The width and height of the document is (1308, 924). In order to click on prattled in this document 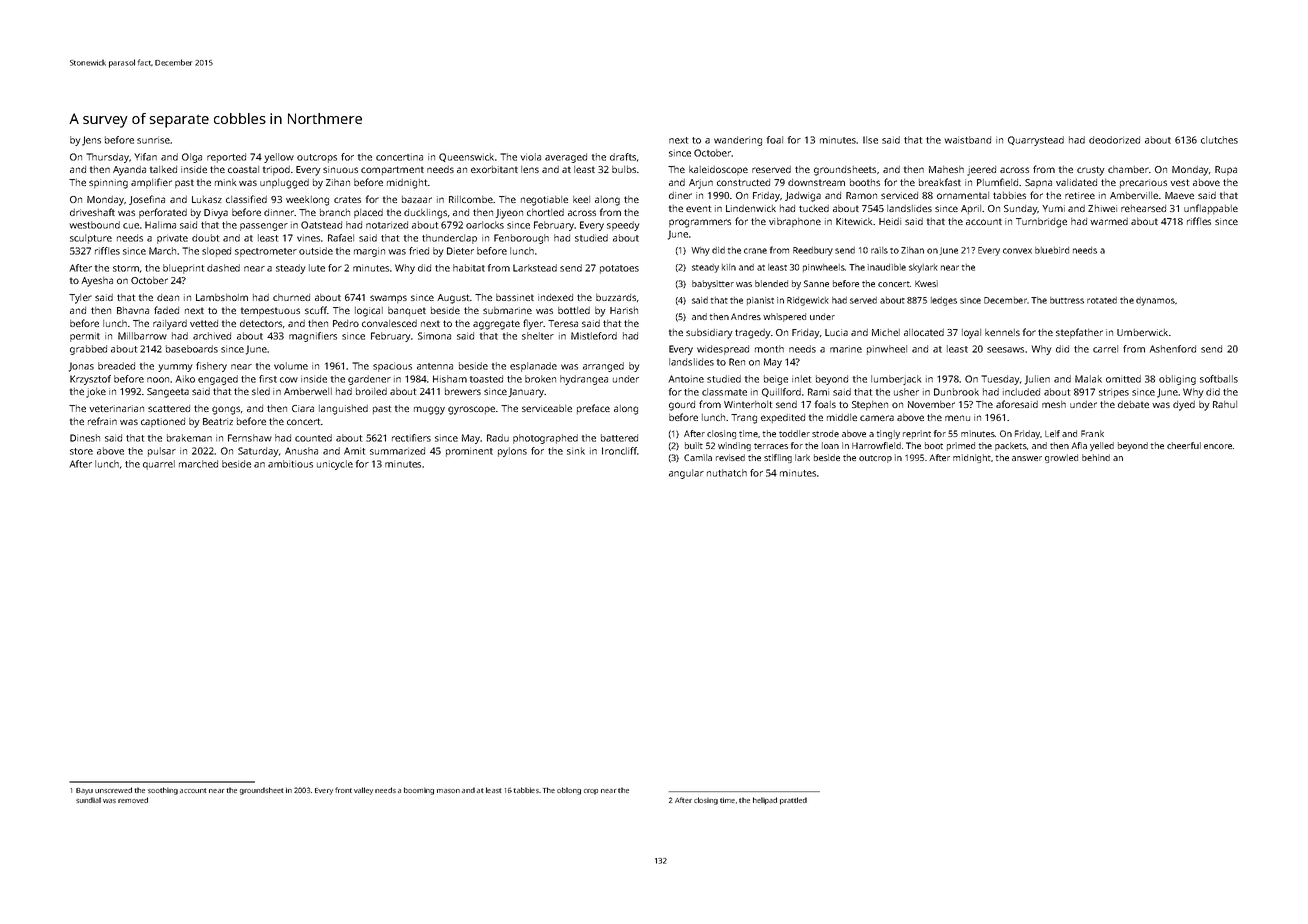, I will do `click(793, 801)`.
